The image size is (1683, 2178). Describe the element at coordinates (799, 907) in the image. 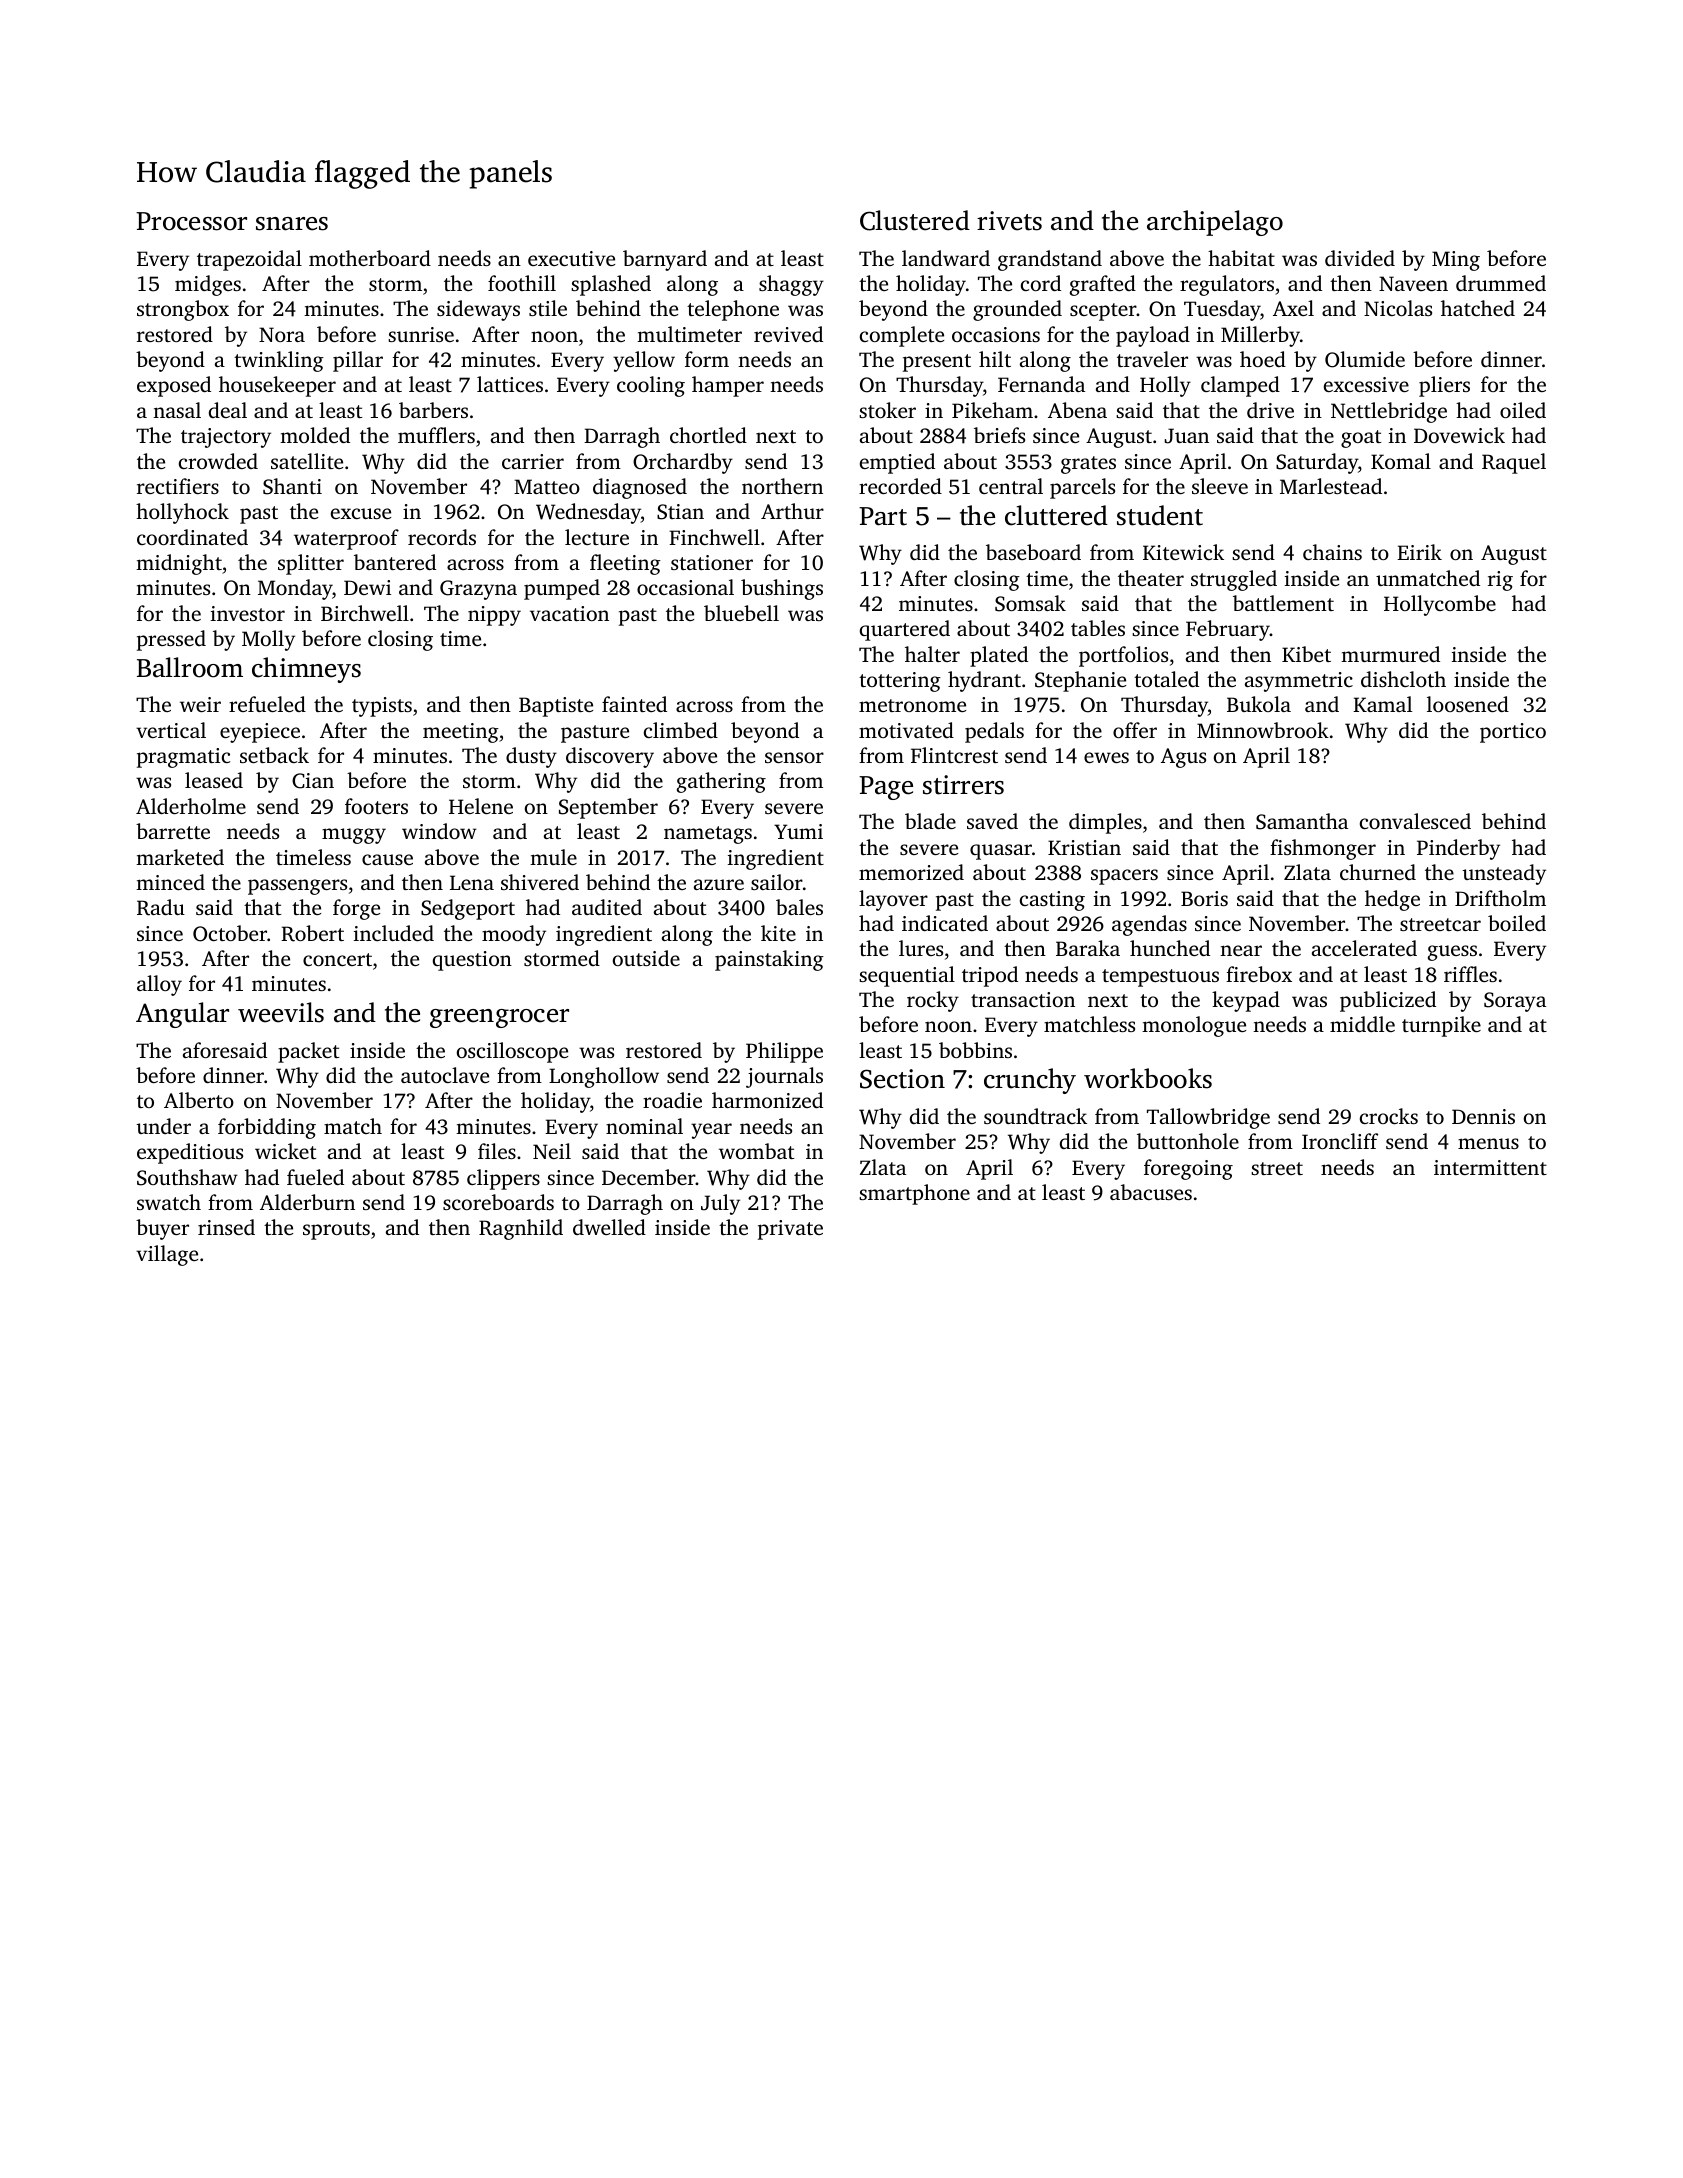

I see `bales` at that location.
